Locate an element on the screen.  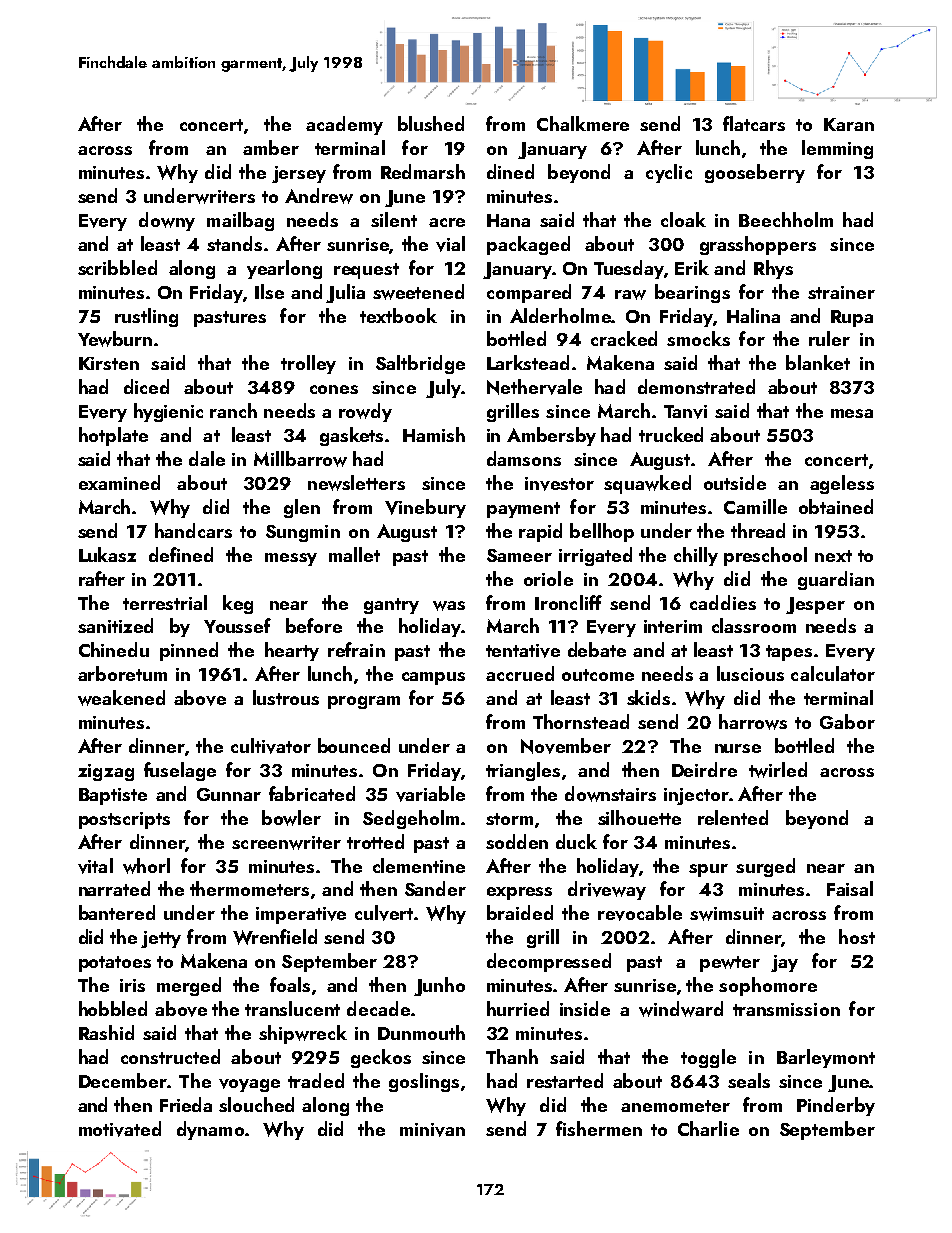
downy is located at coordinates (167, 221).
